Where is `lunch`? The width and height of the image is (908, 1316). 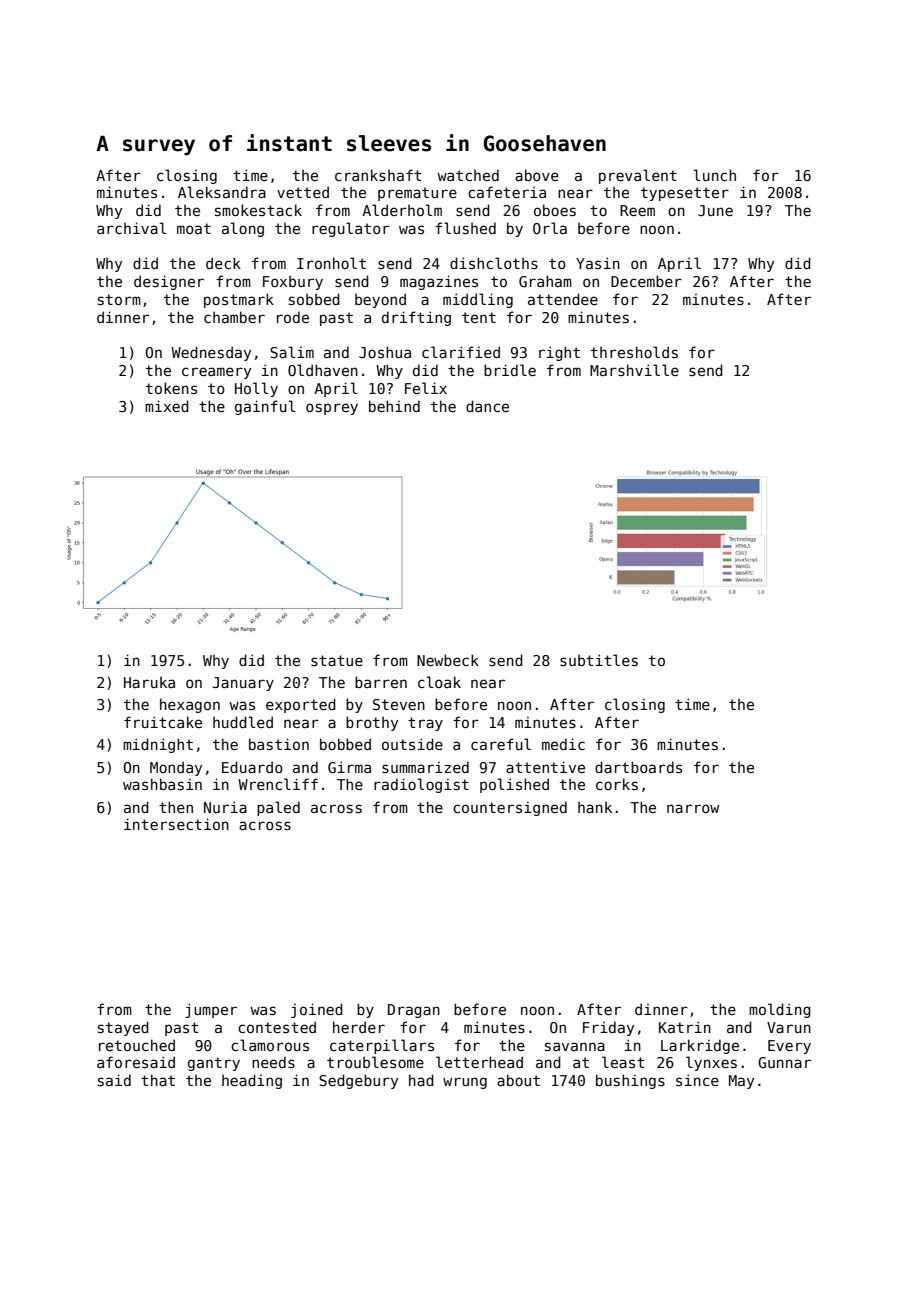 lunch is located at coordinates (715, 175).
